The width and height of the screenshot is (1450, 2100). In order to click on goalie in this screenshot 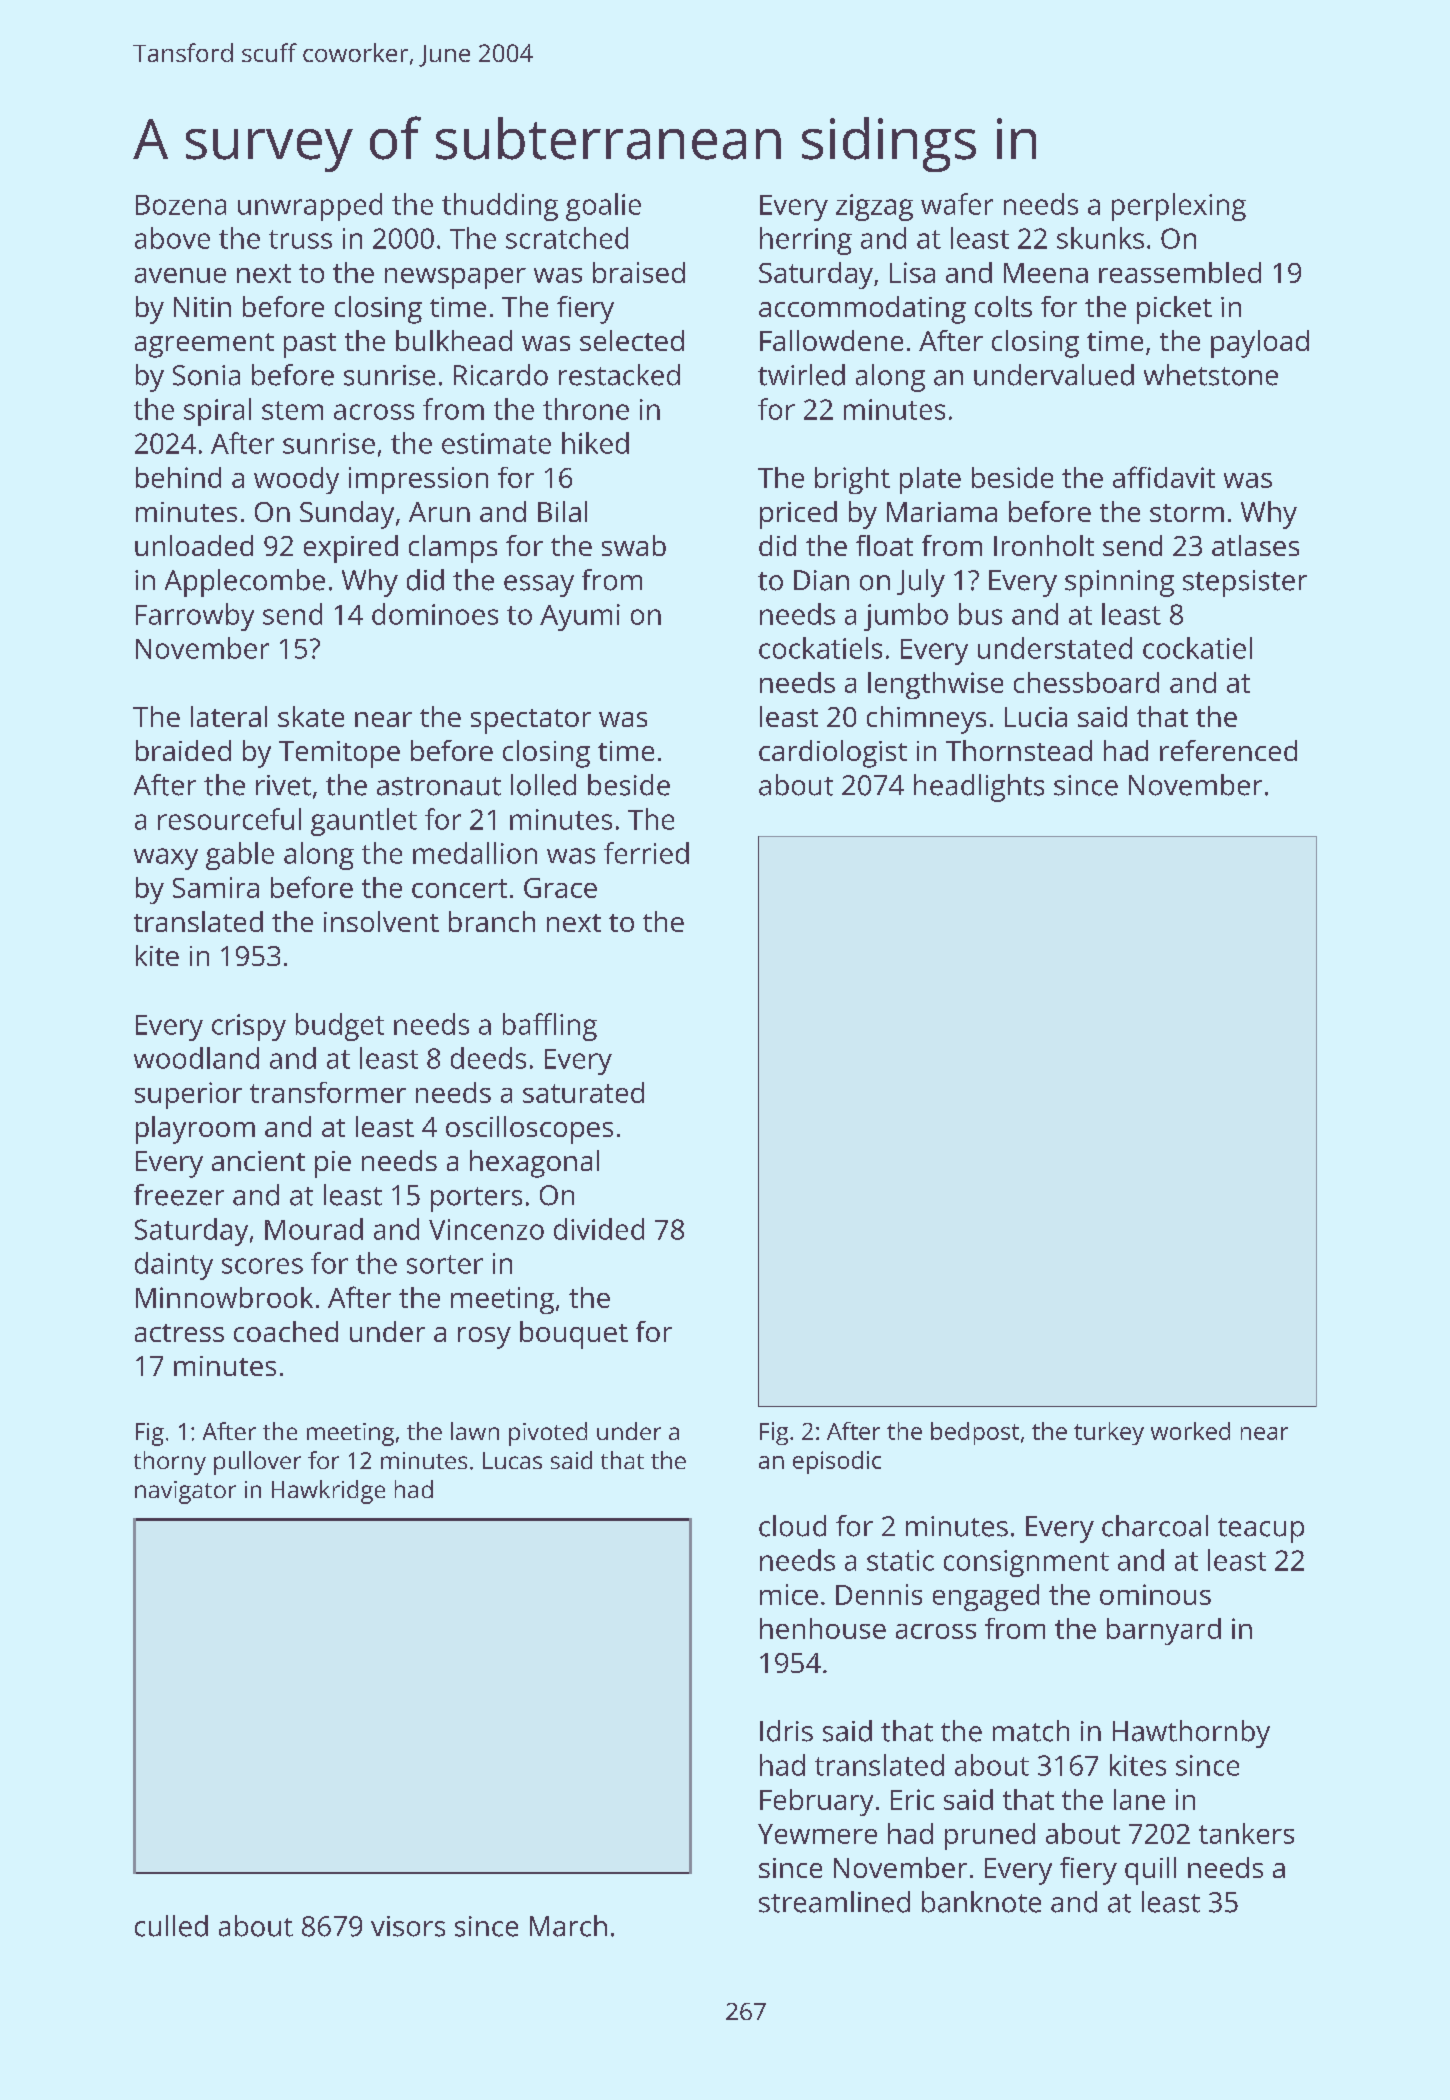, I will do `click(603, 207)`.
